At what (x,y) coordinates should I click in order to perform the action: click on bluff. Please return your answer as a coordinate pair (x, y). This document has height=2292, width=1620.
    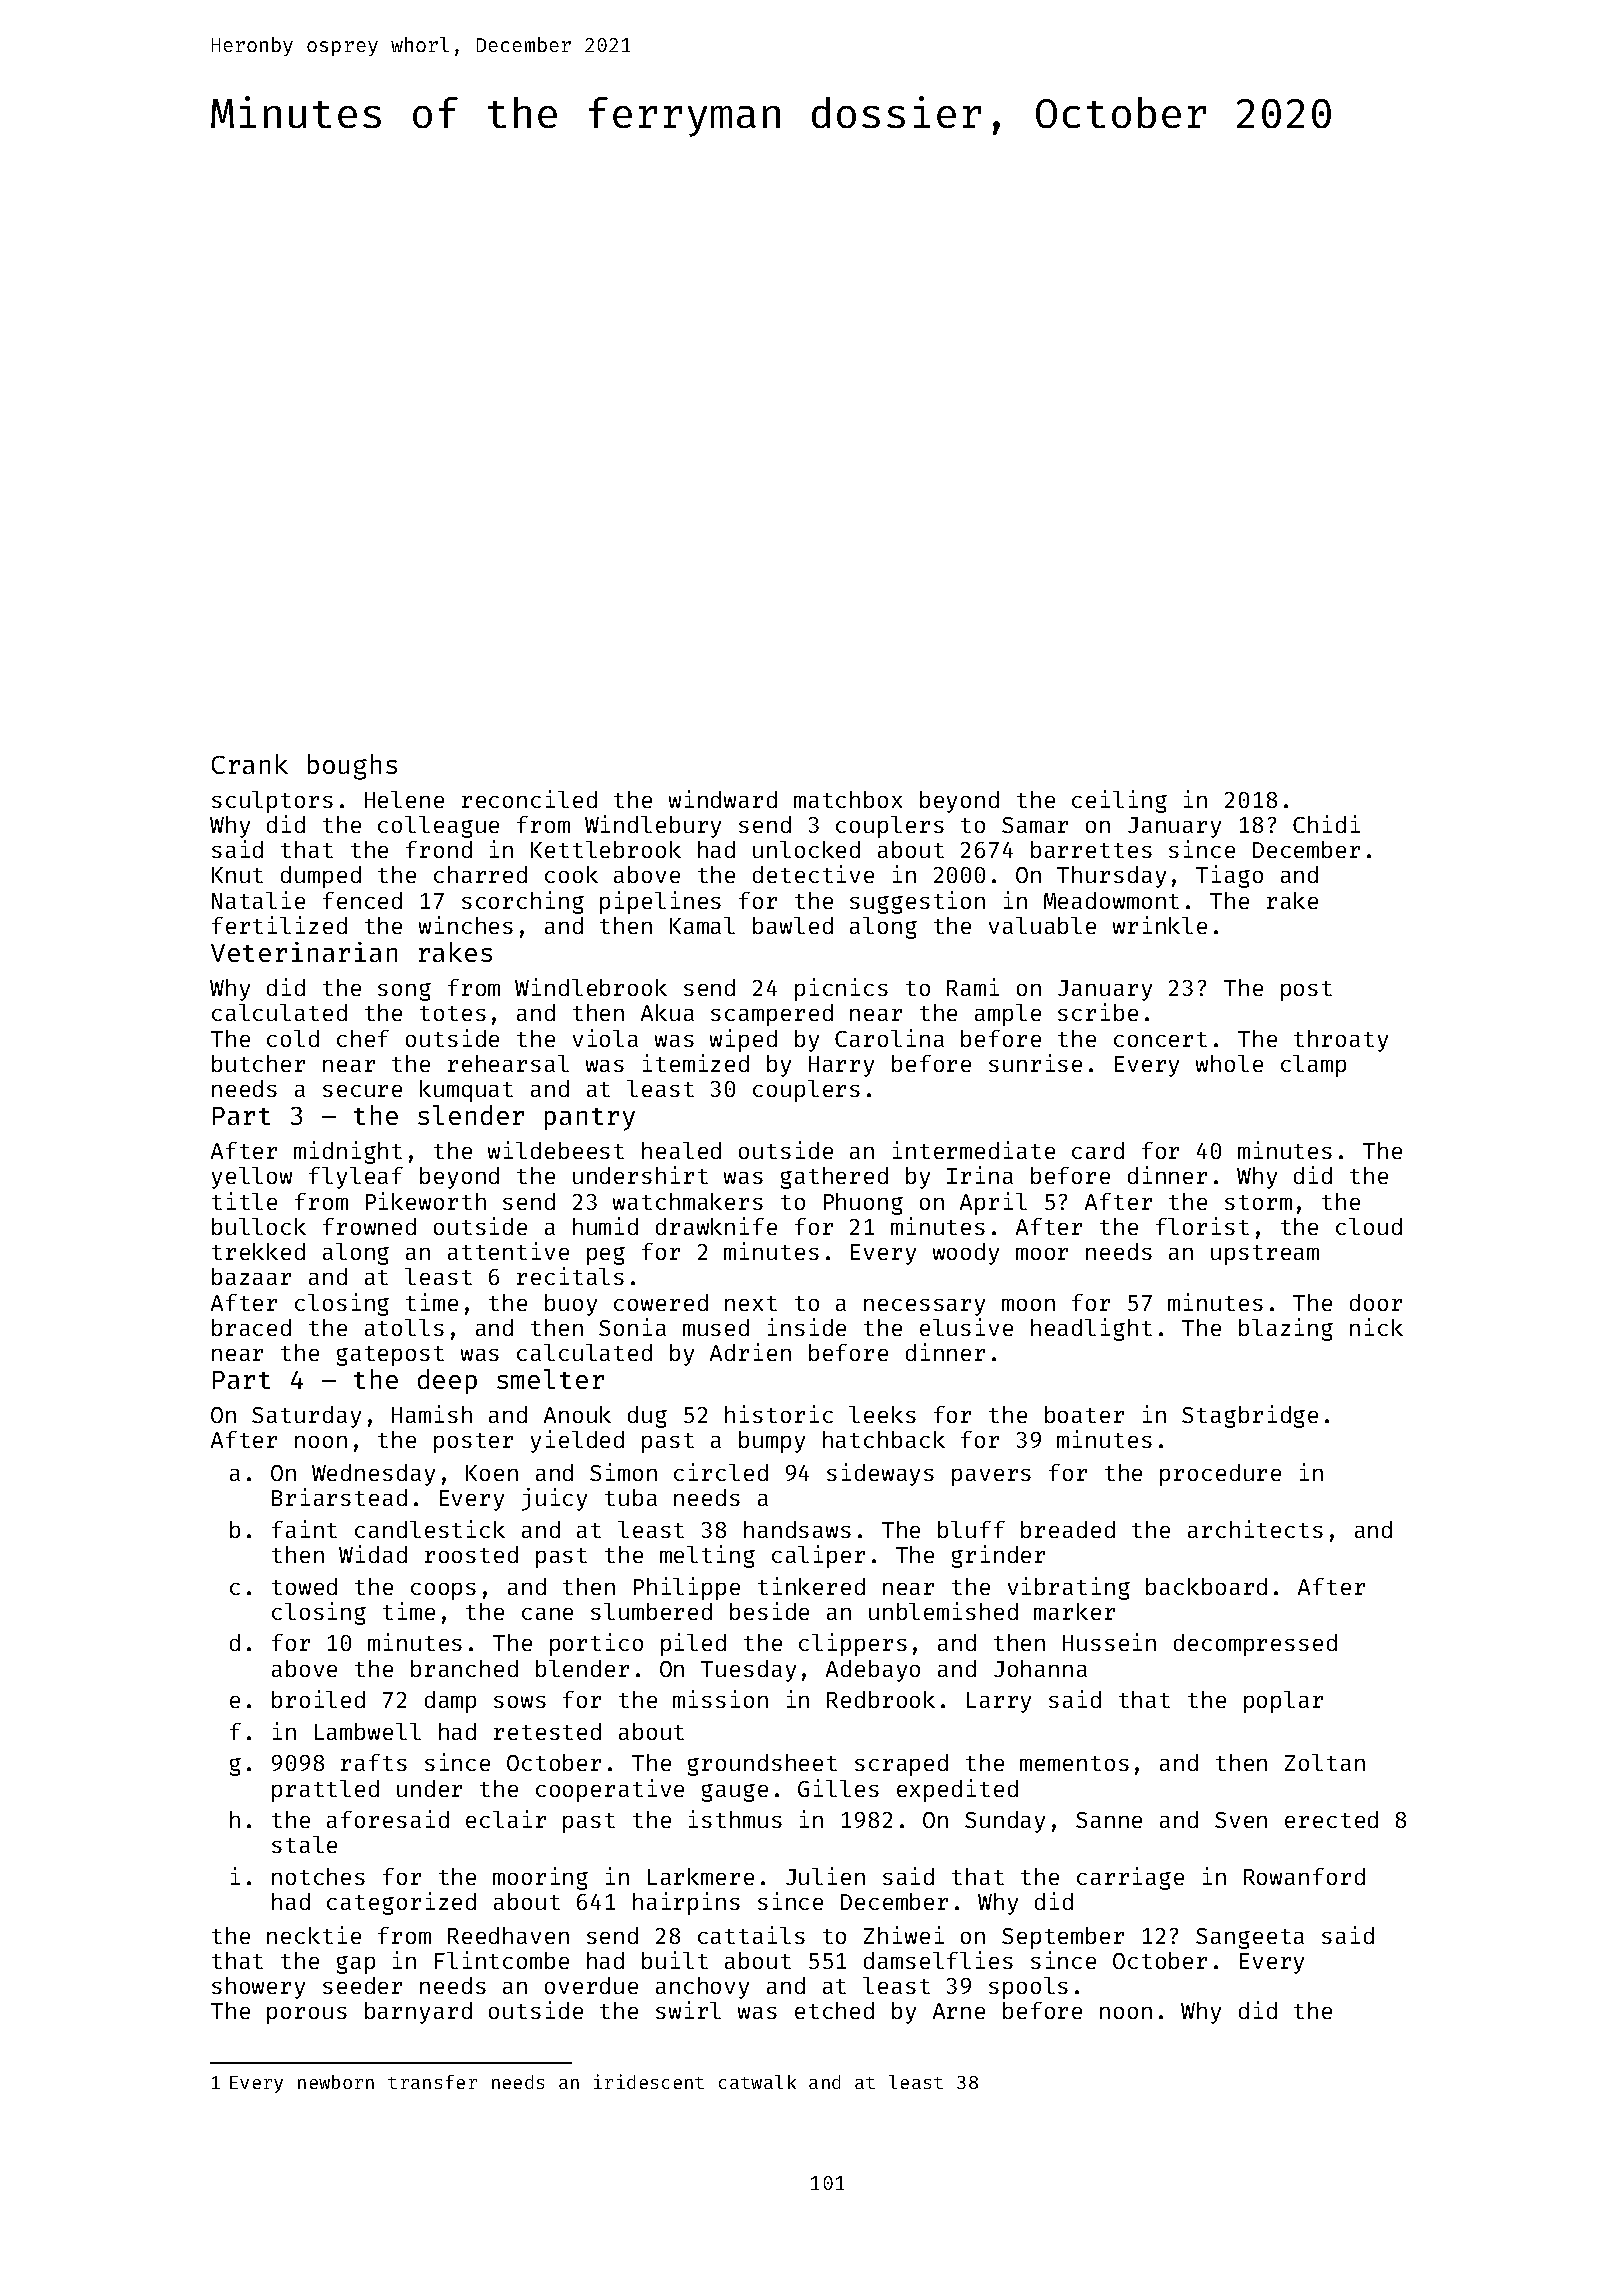
    Looking at the image, I should click on (971, 1529).
